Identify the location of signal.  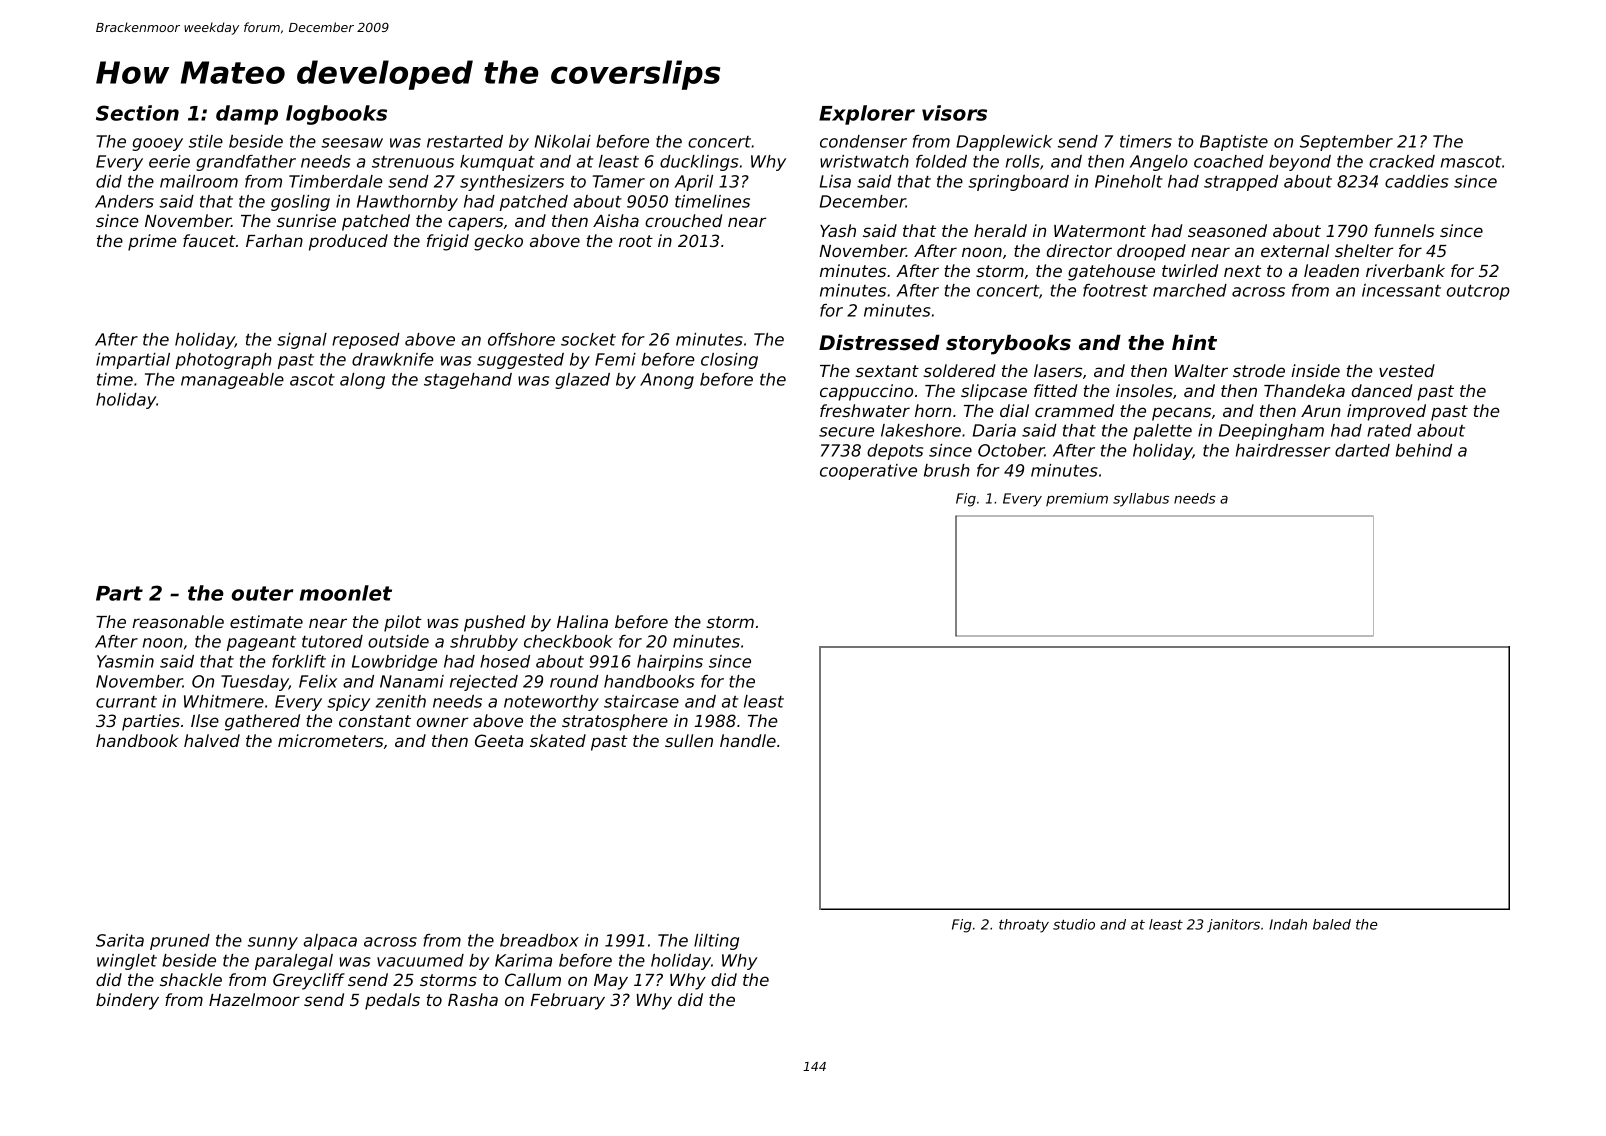
(302, 341).
